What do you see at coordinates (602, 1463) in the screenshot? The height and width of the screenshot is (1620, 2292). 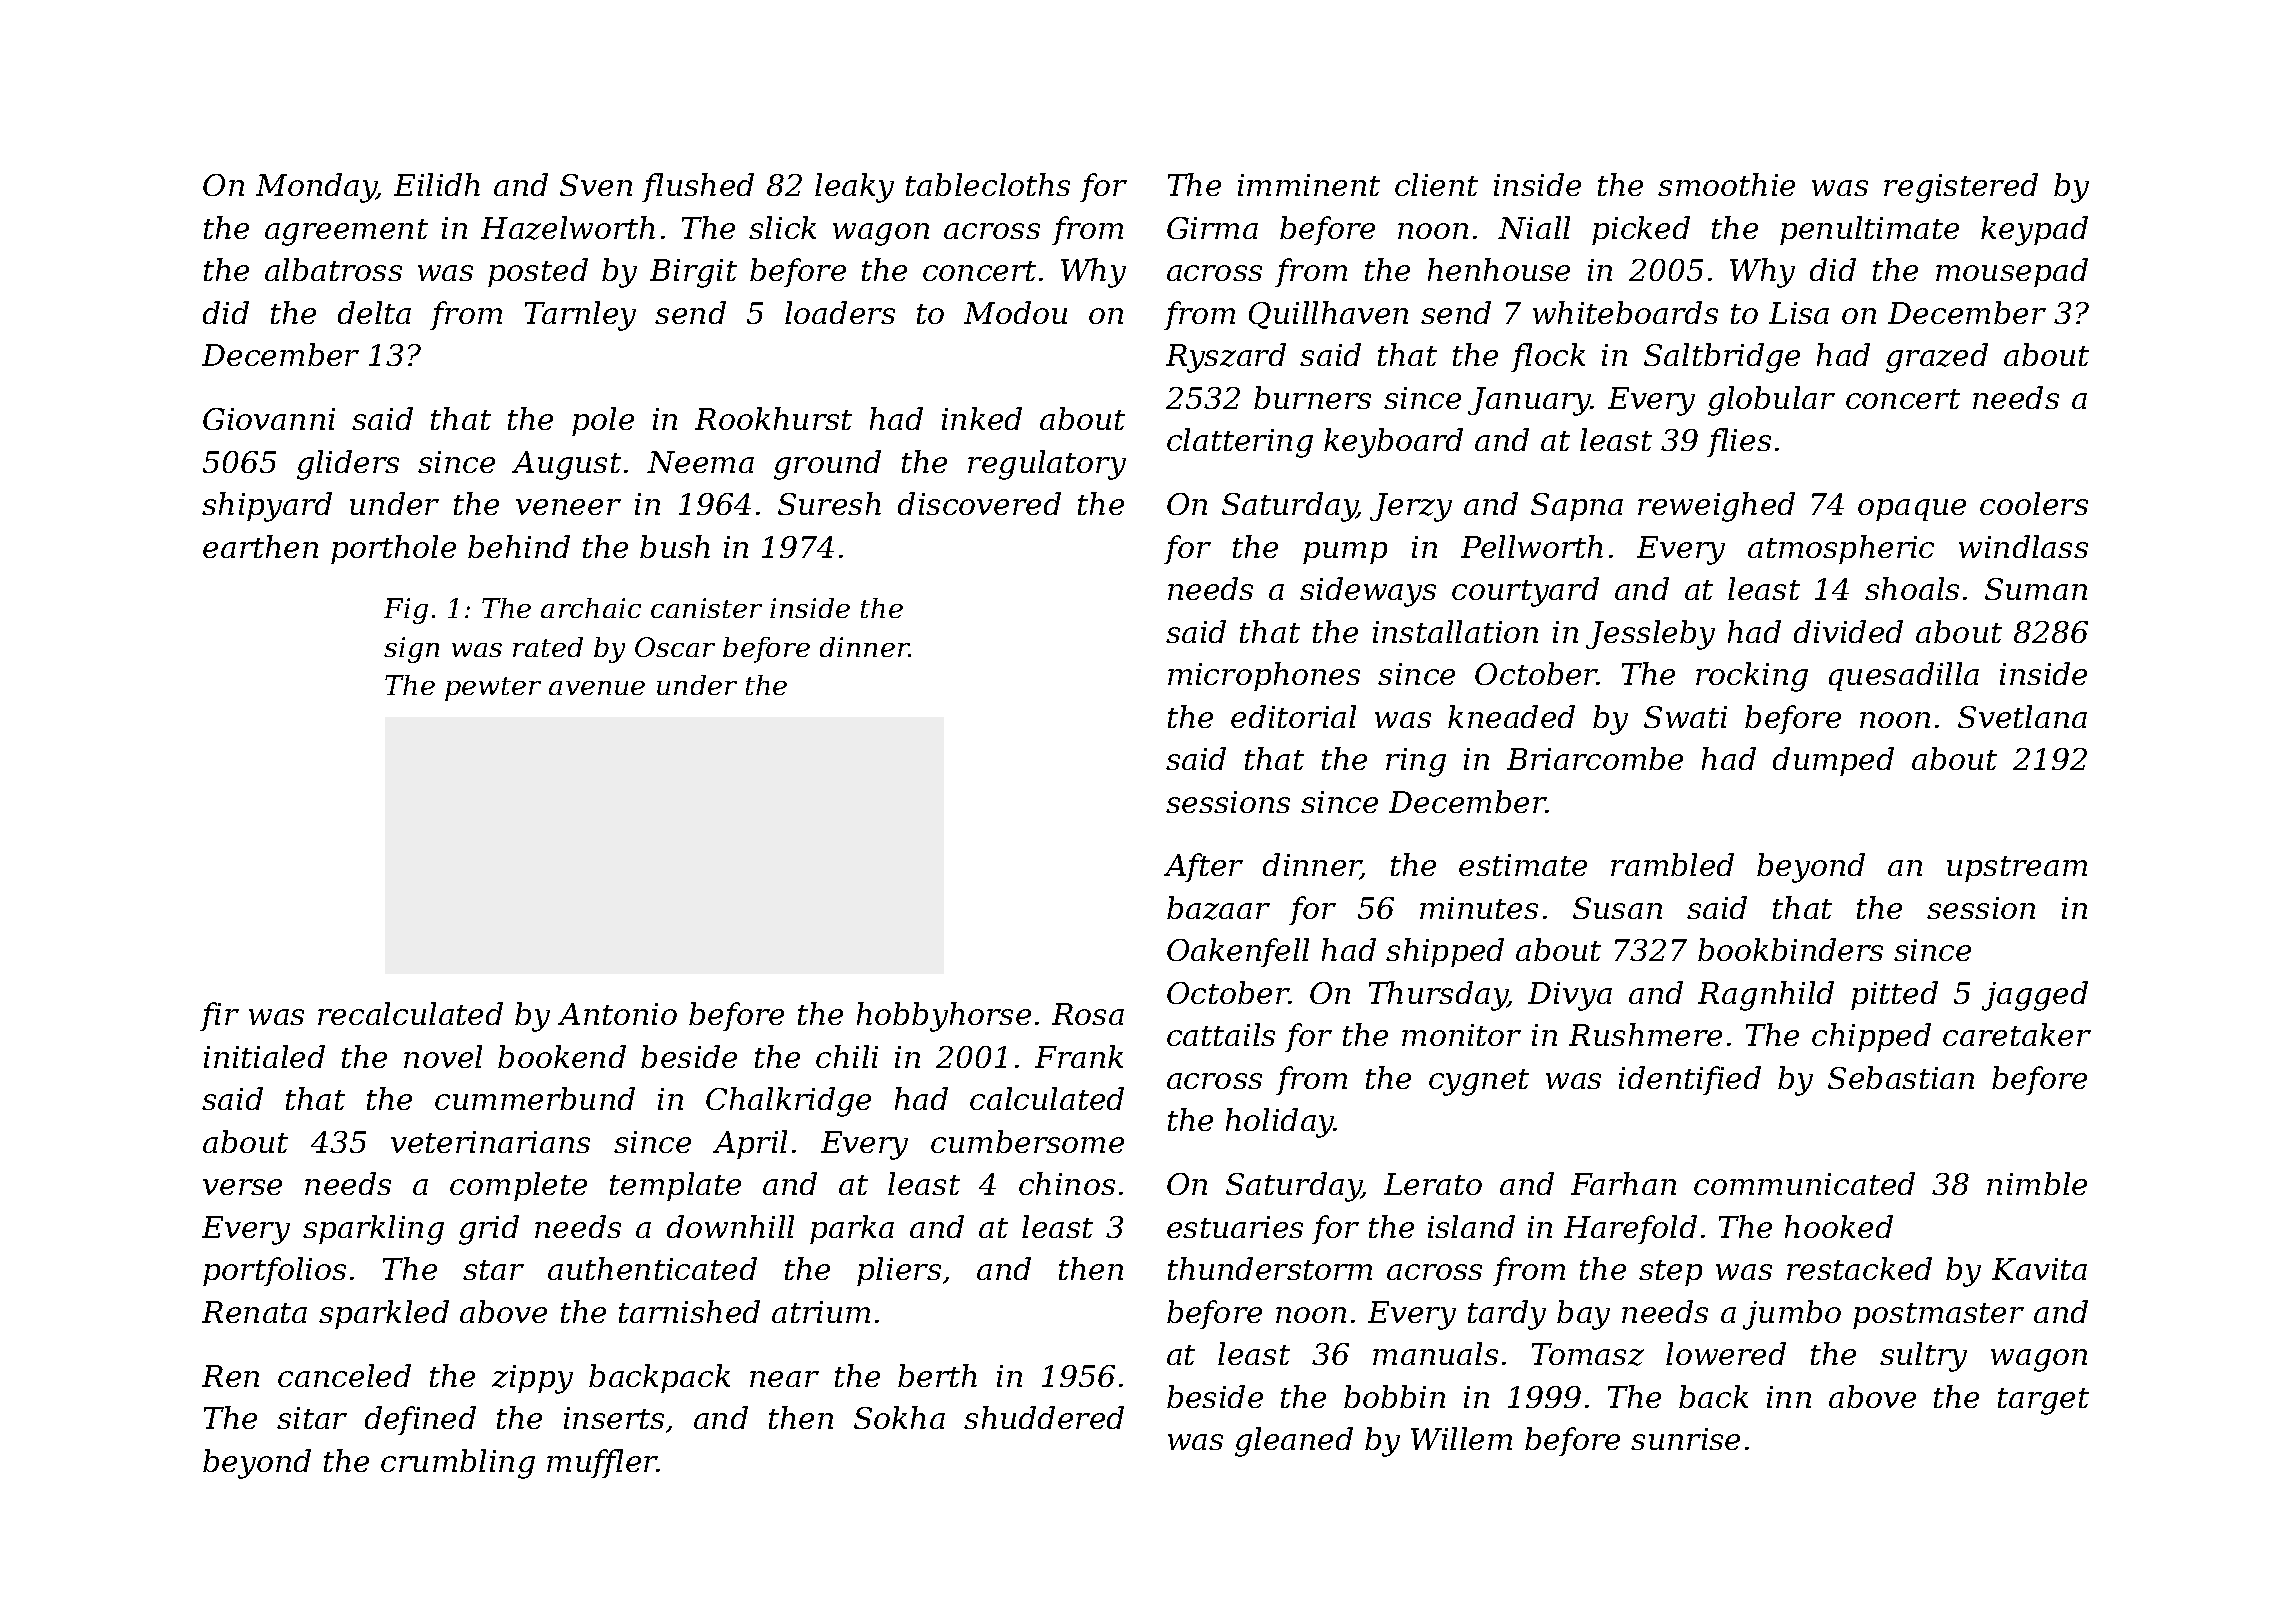 I see `muffler` at bounding box center [602, 1463].
